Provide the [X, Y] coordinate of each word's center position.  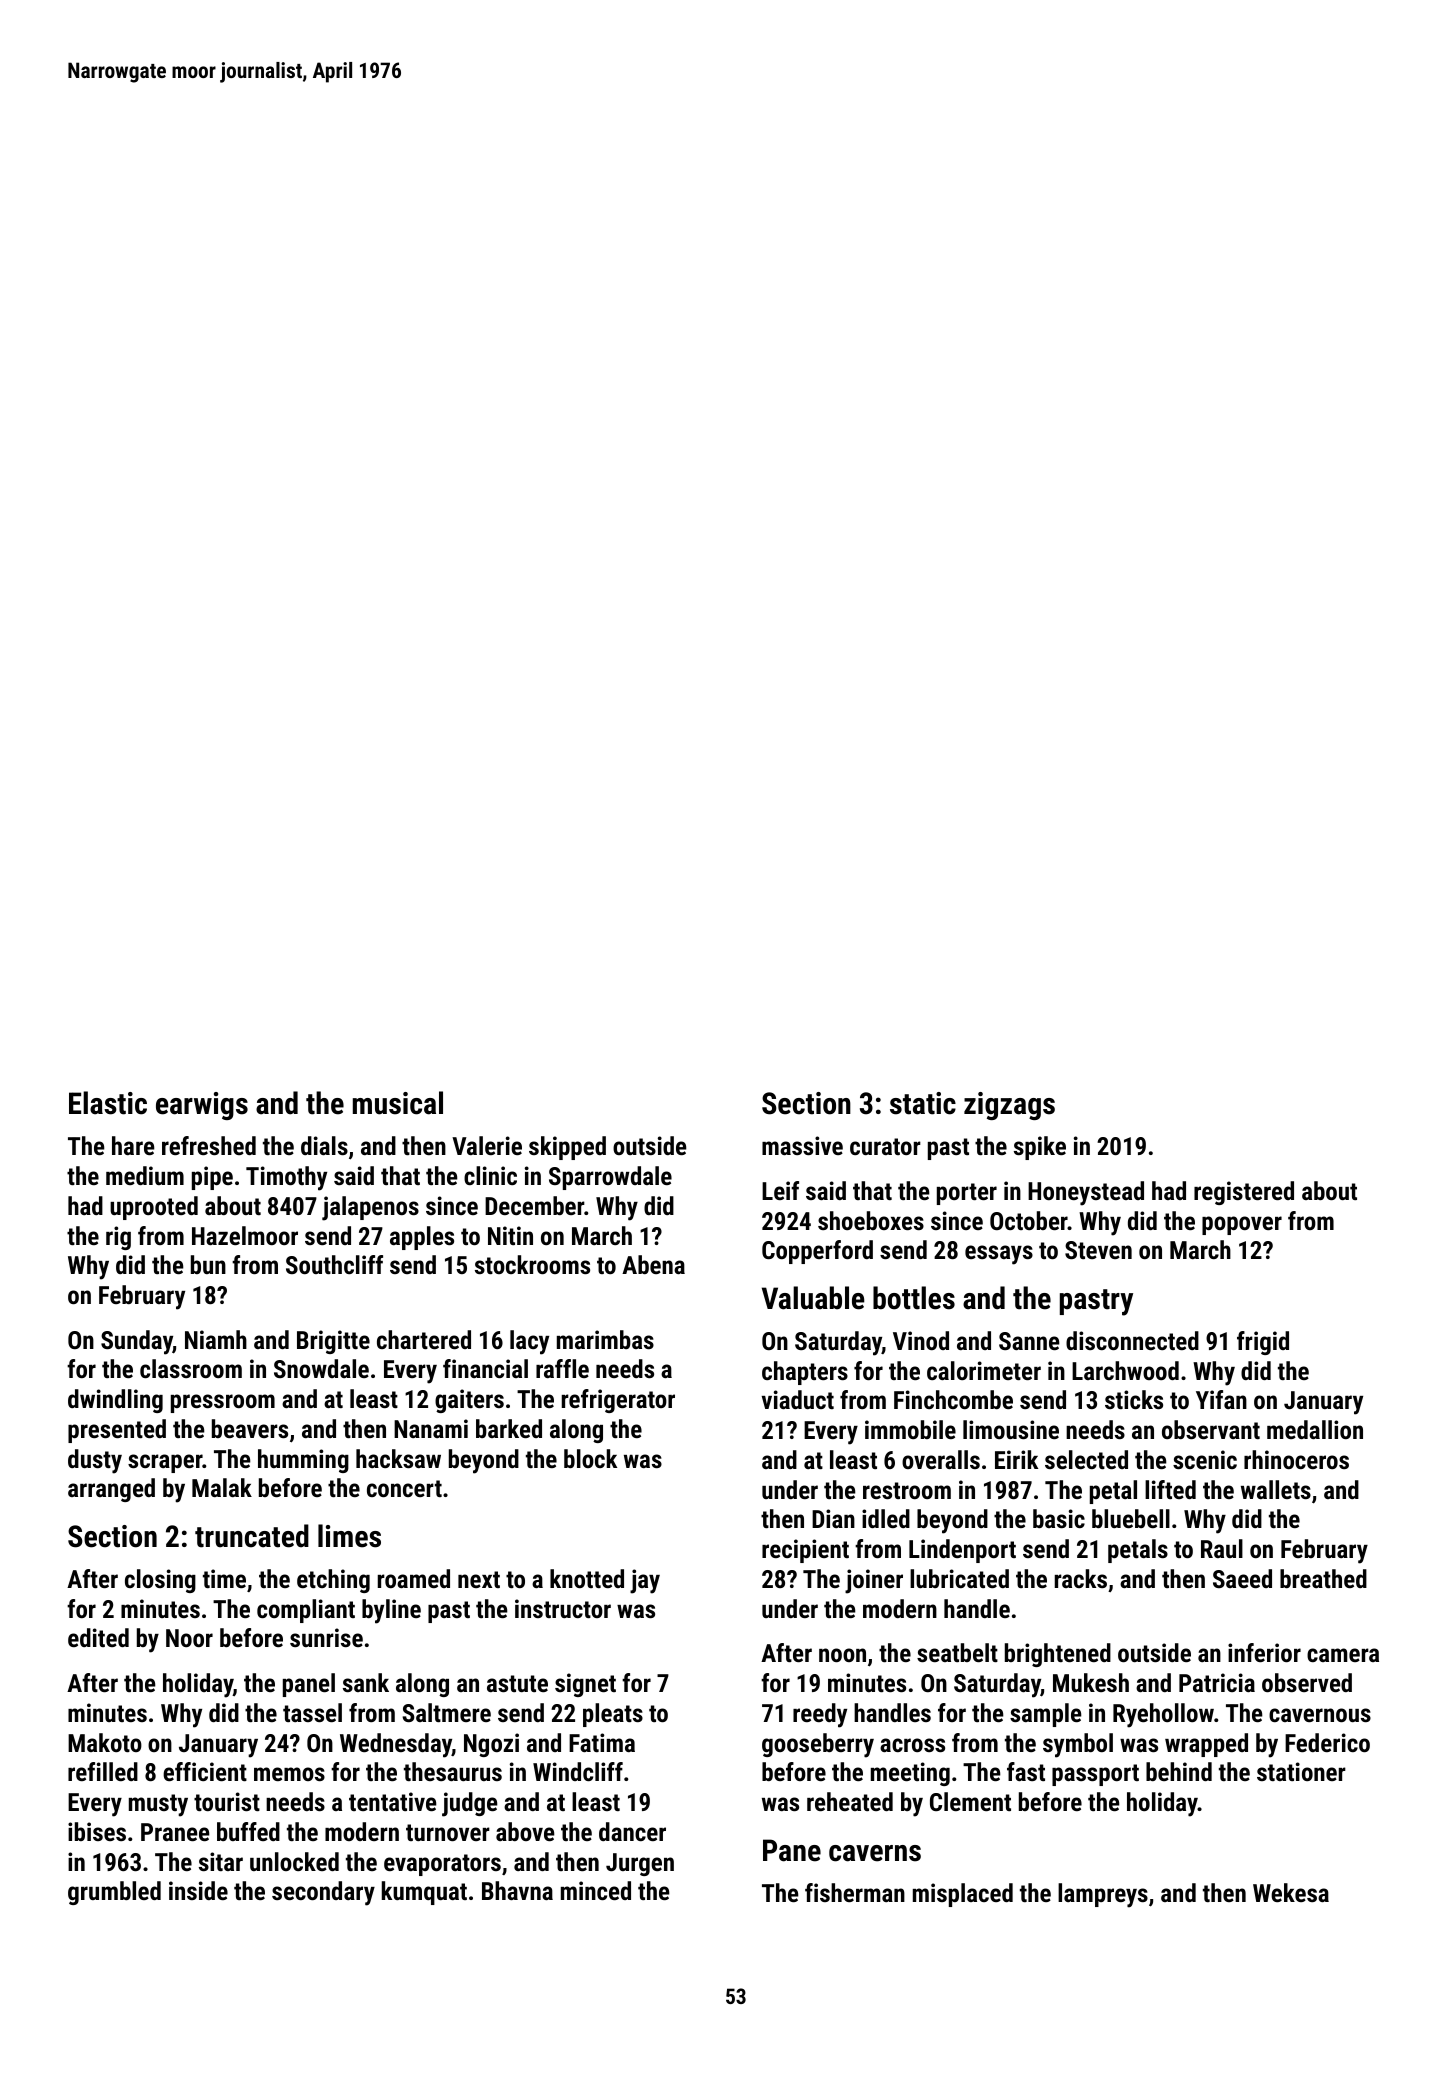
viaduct [798, 1399]
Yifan [1221, 1399]
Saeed [1242, 1578]
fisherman [855, 1892]
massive [802, 1145]
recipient [805, 1551]
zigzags [1009, 1106]
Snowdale [321, 1368]
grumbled [114, 1893]
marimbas [605, 1339]
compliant [306, 1611]
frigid [1263, 1343]
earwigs [202, 1106]
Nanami [431, 1428]
